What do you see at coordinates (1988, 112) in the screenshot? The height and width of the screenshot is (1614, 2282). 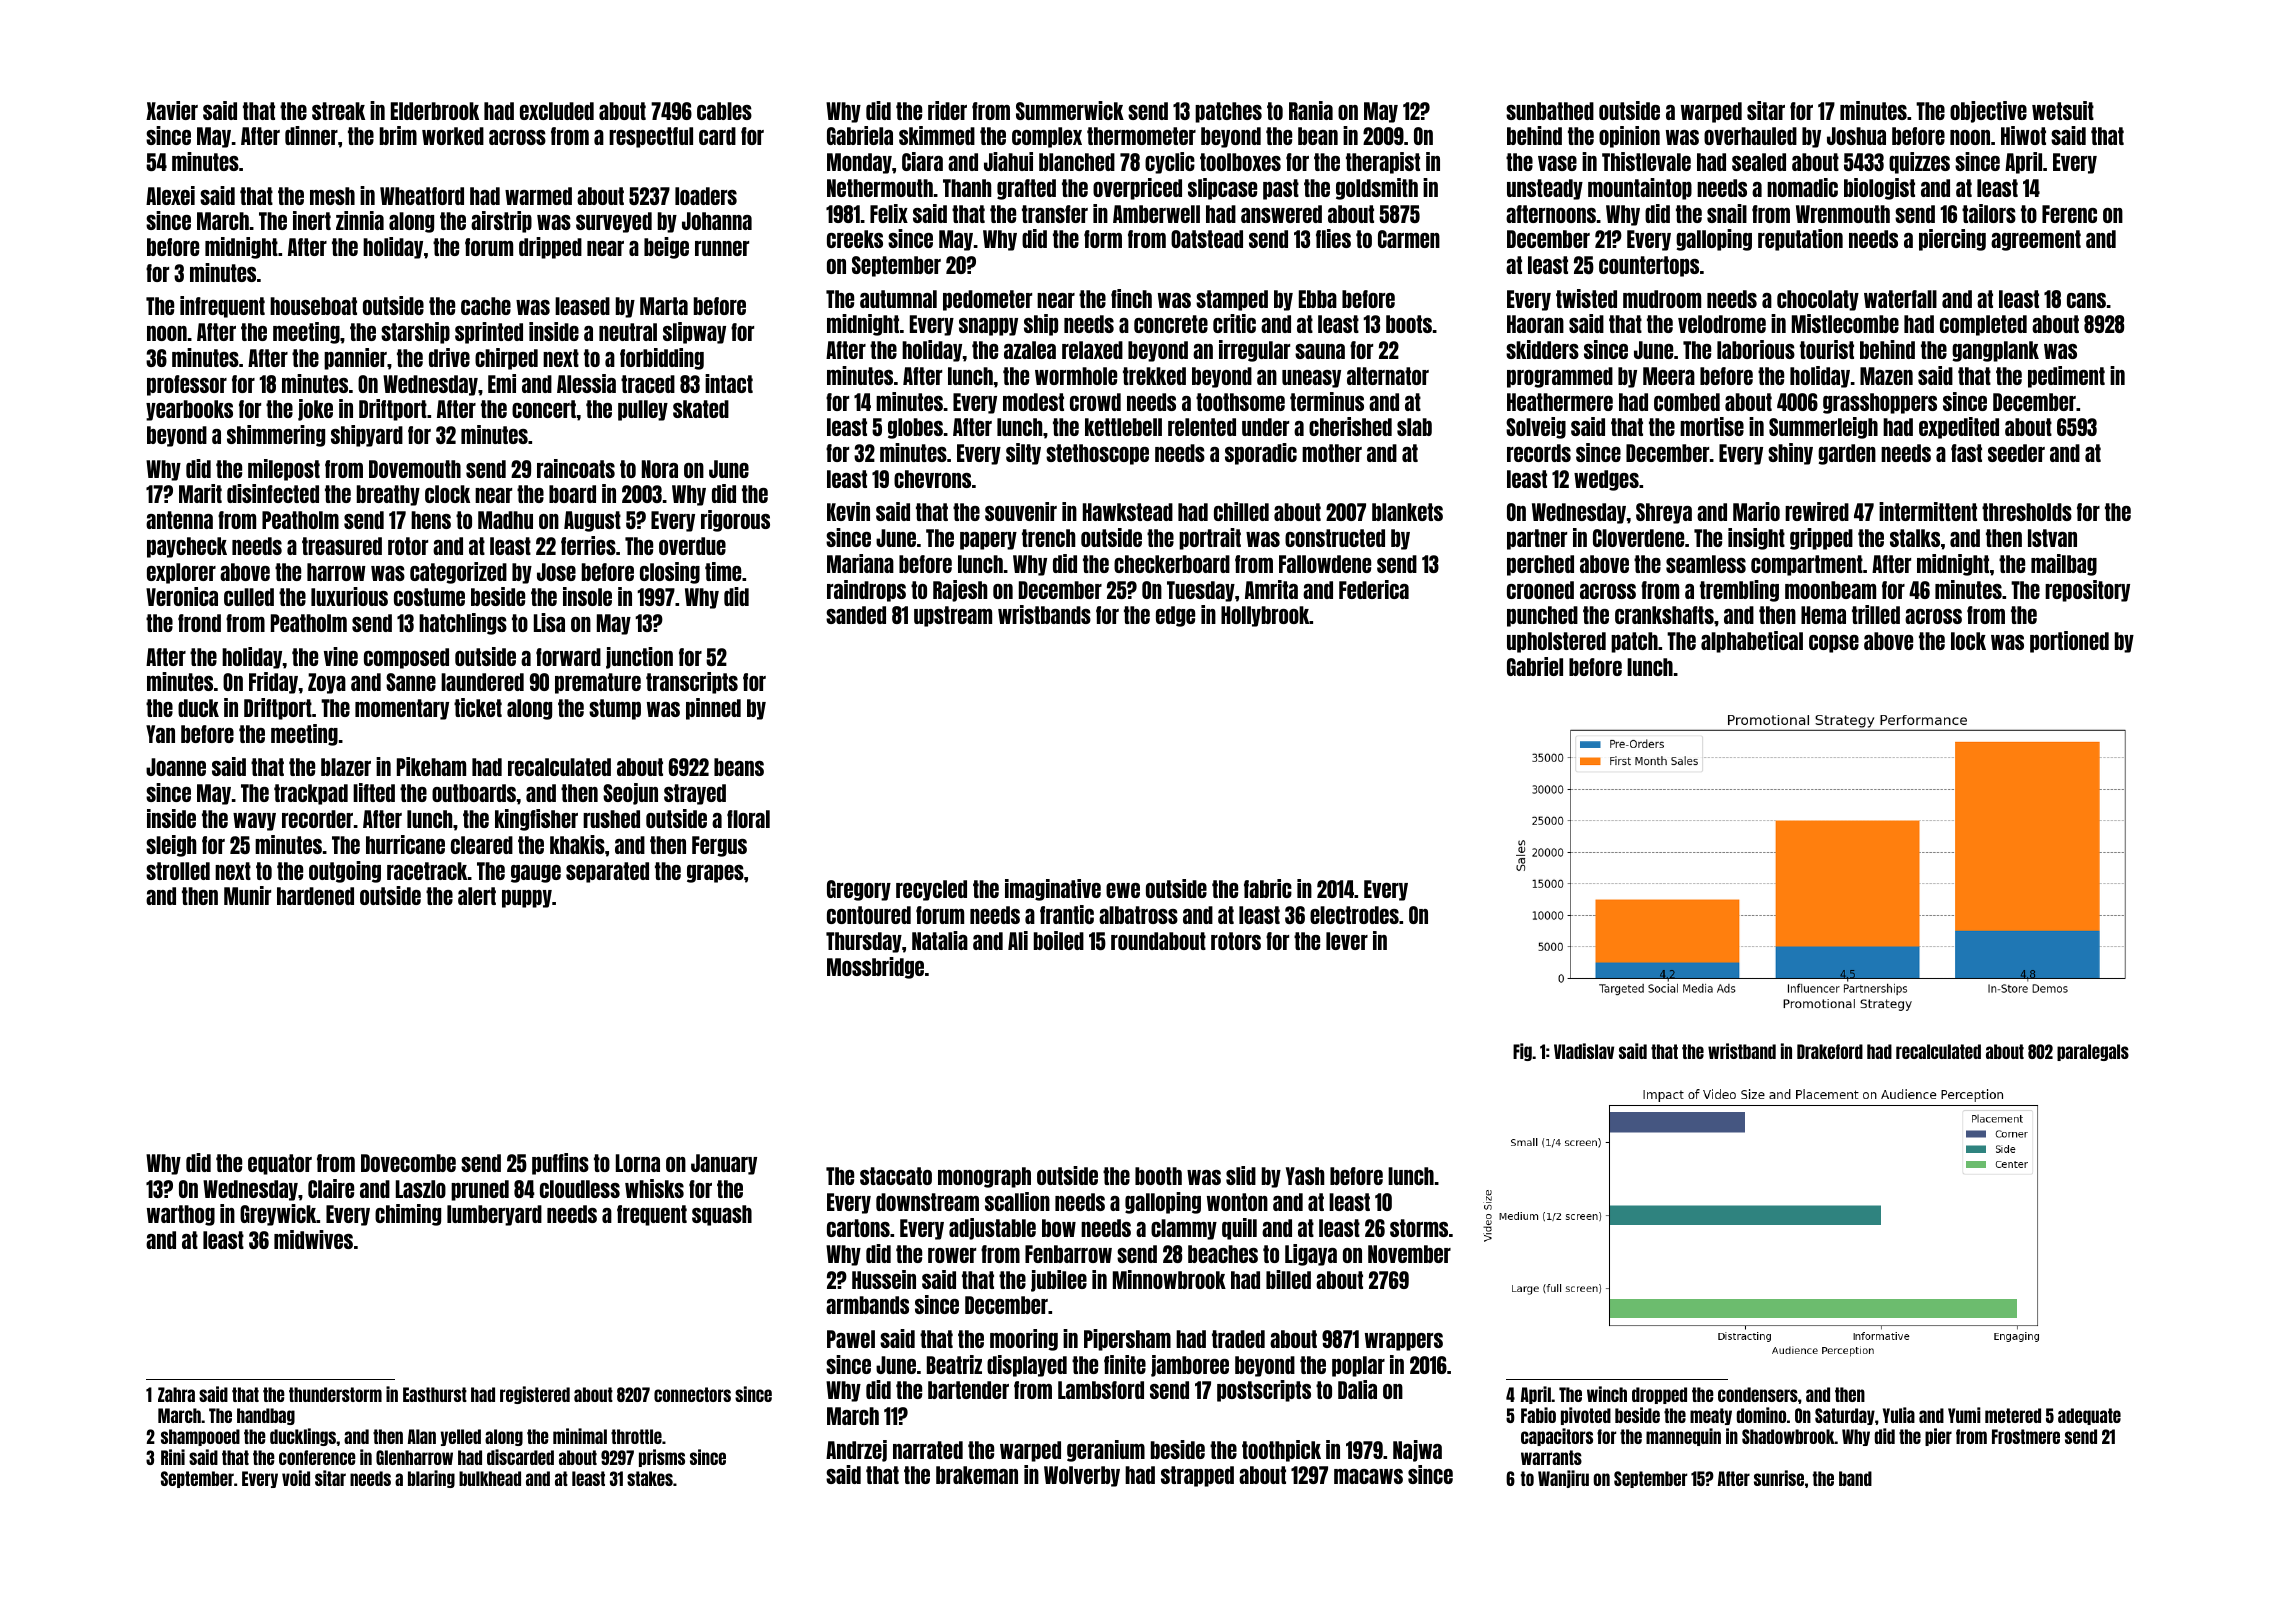 I see `objective` at bounding box center [1988, 112].
